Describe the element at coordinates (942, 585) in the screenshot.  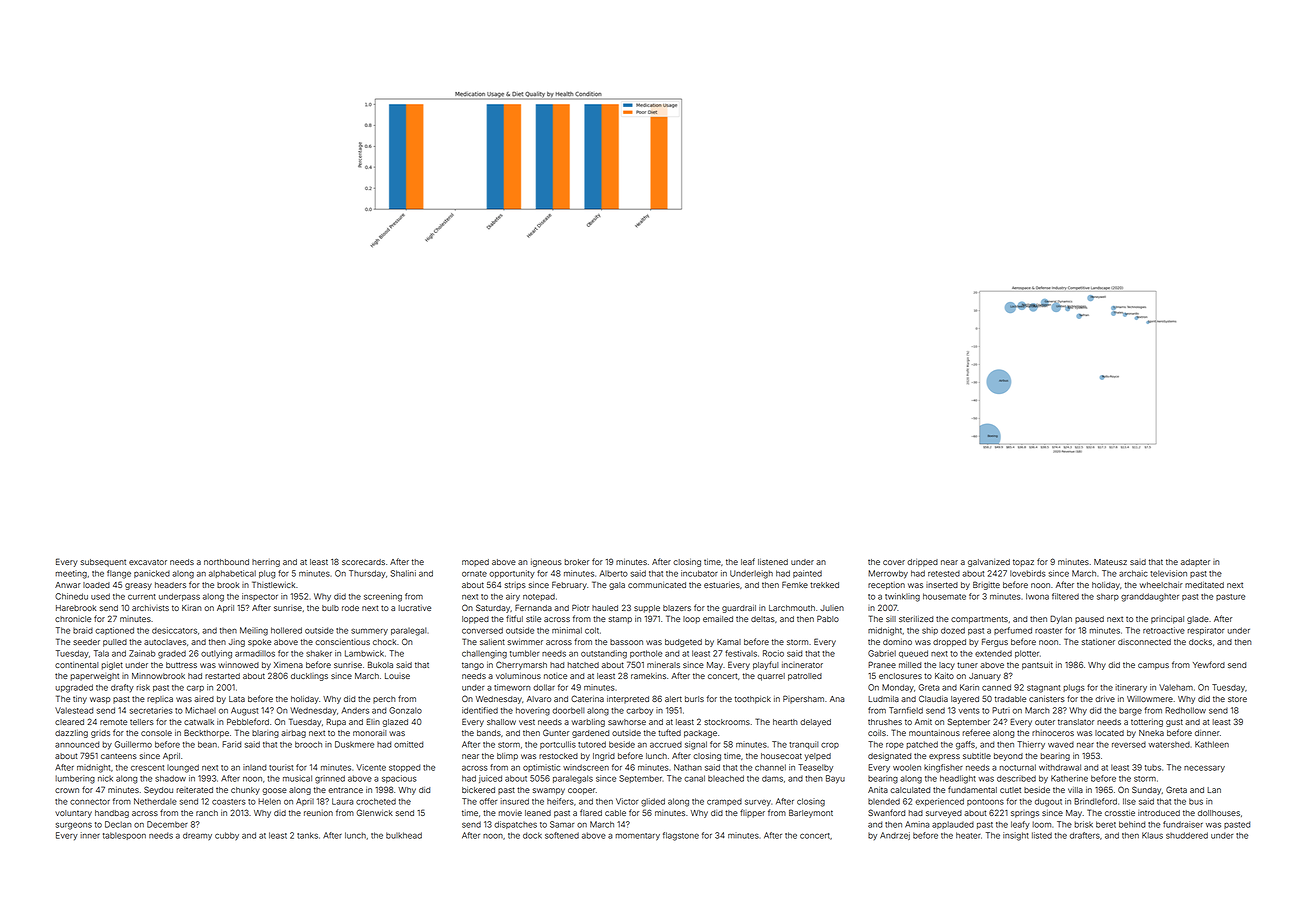
I see `inserted` at that location.
